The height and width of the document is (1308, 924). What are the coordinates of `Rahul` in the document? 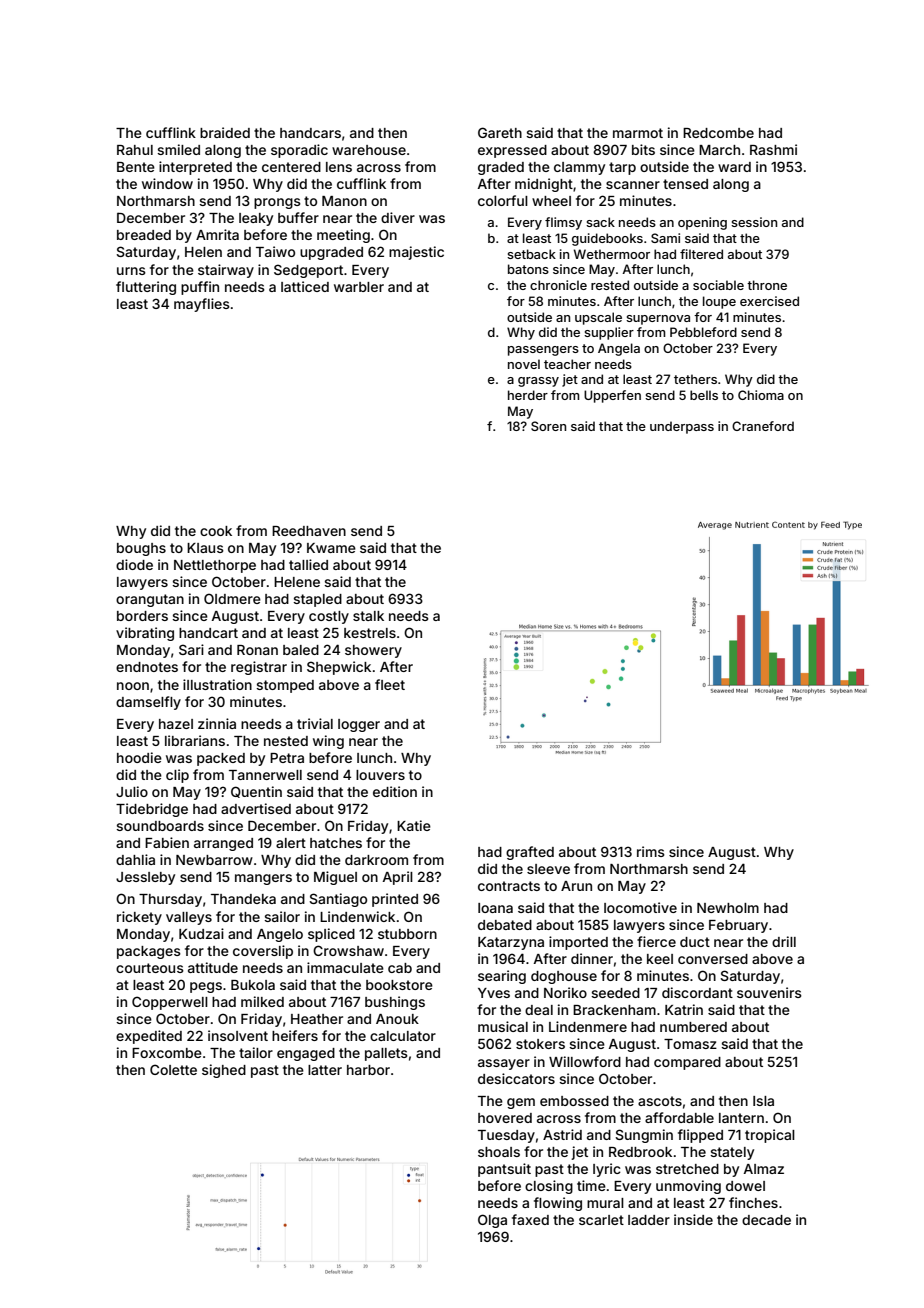 It's located at (135, 150).
